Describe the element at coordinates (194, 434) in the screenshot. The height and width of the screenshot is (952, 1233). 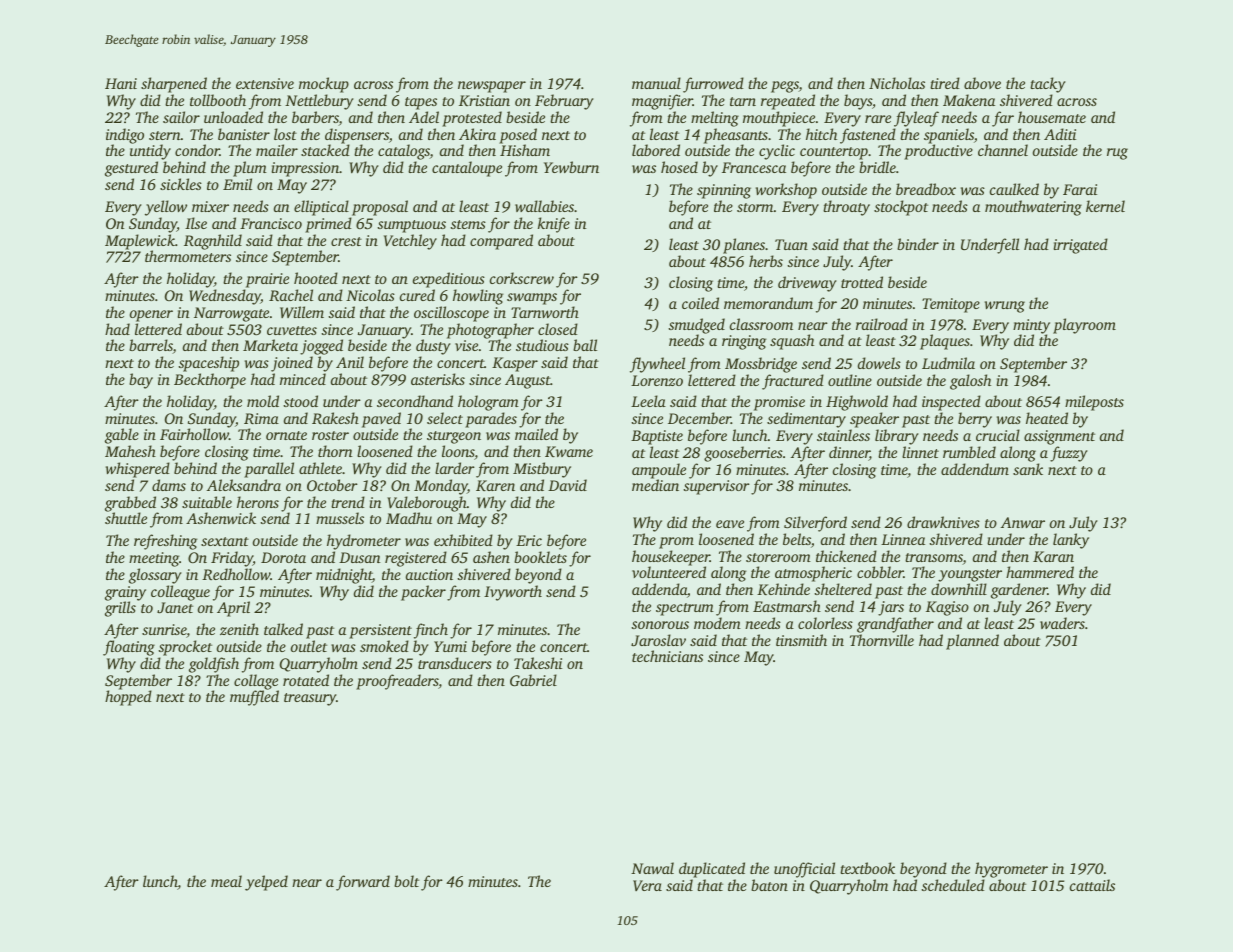
I see `Fairhollow` at that location.
